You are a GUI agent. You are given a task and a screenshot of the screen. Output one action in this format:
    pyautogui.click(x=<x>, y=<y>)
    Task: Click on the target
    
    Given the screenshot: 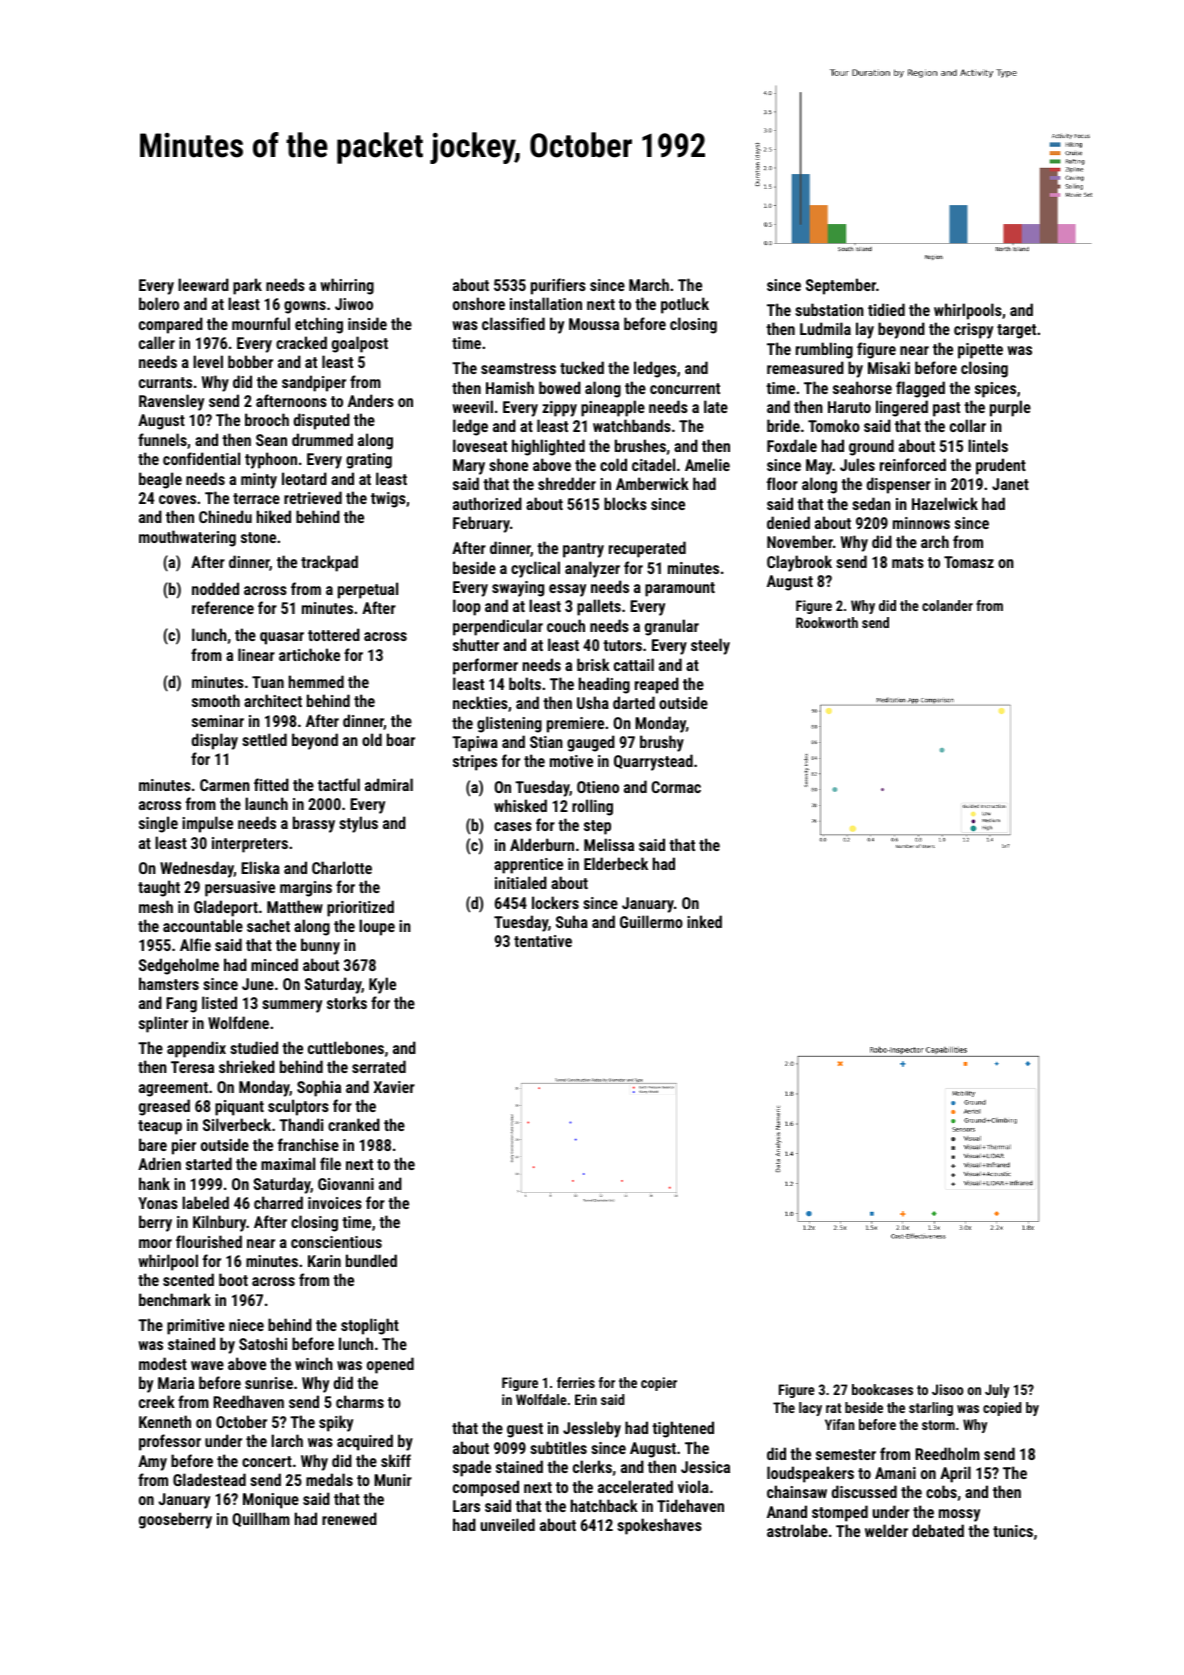 What is the action you would take?
    pyautogui.click(x=1016, y=331)
